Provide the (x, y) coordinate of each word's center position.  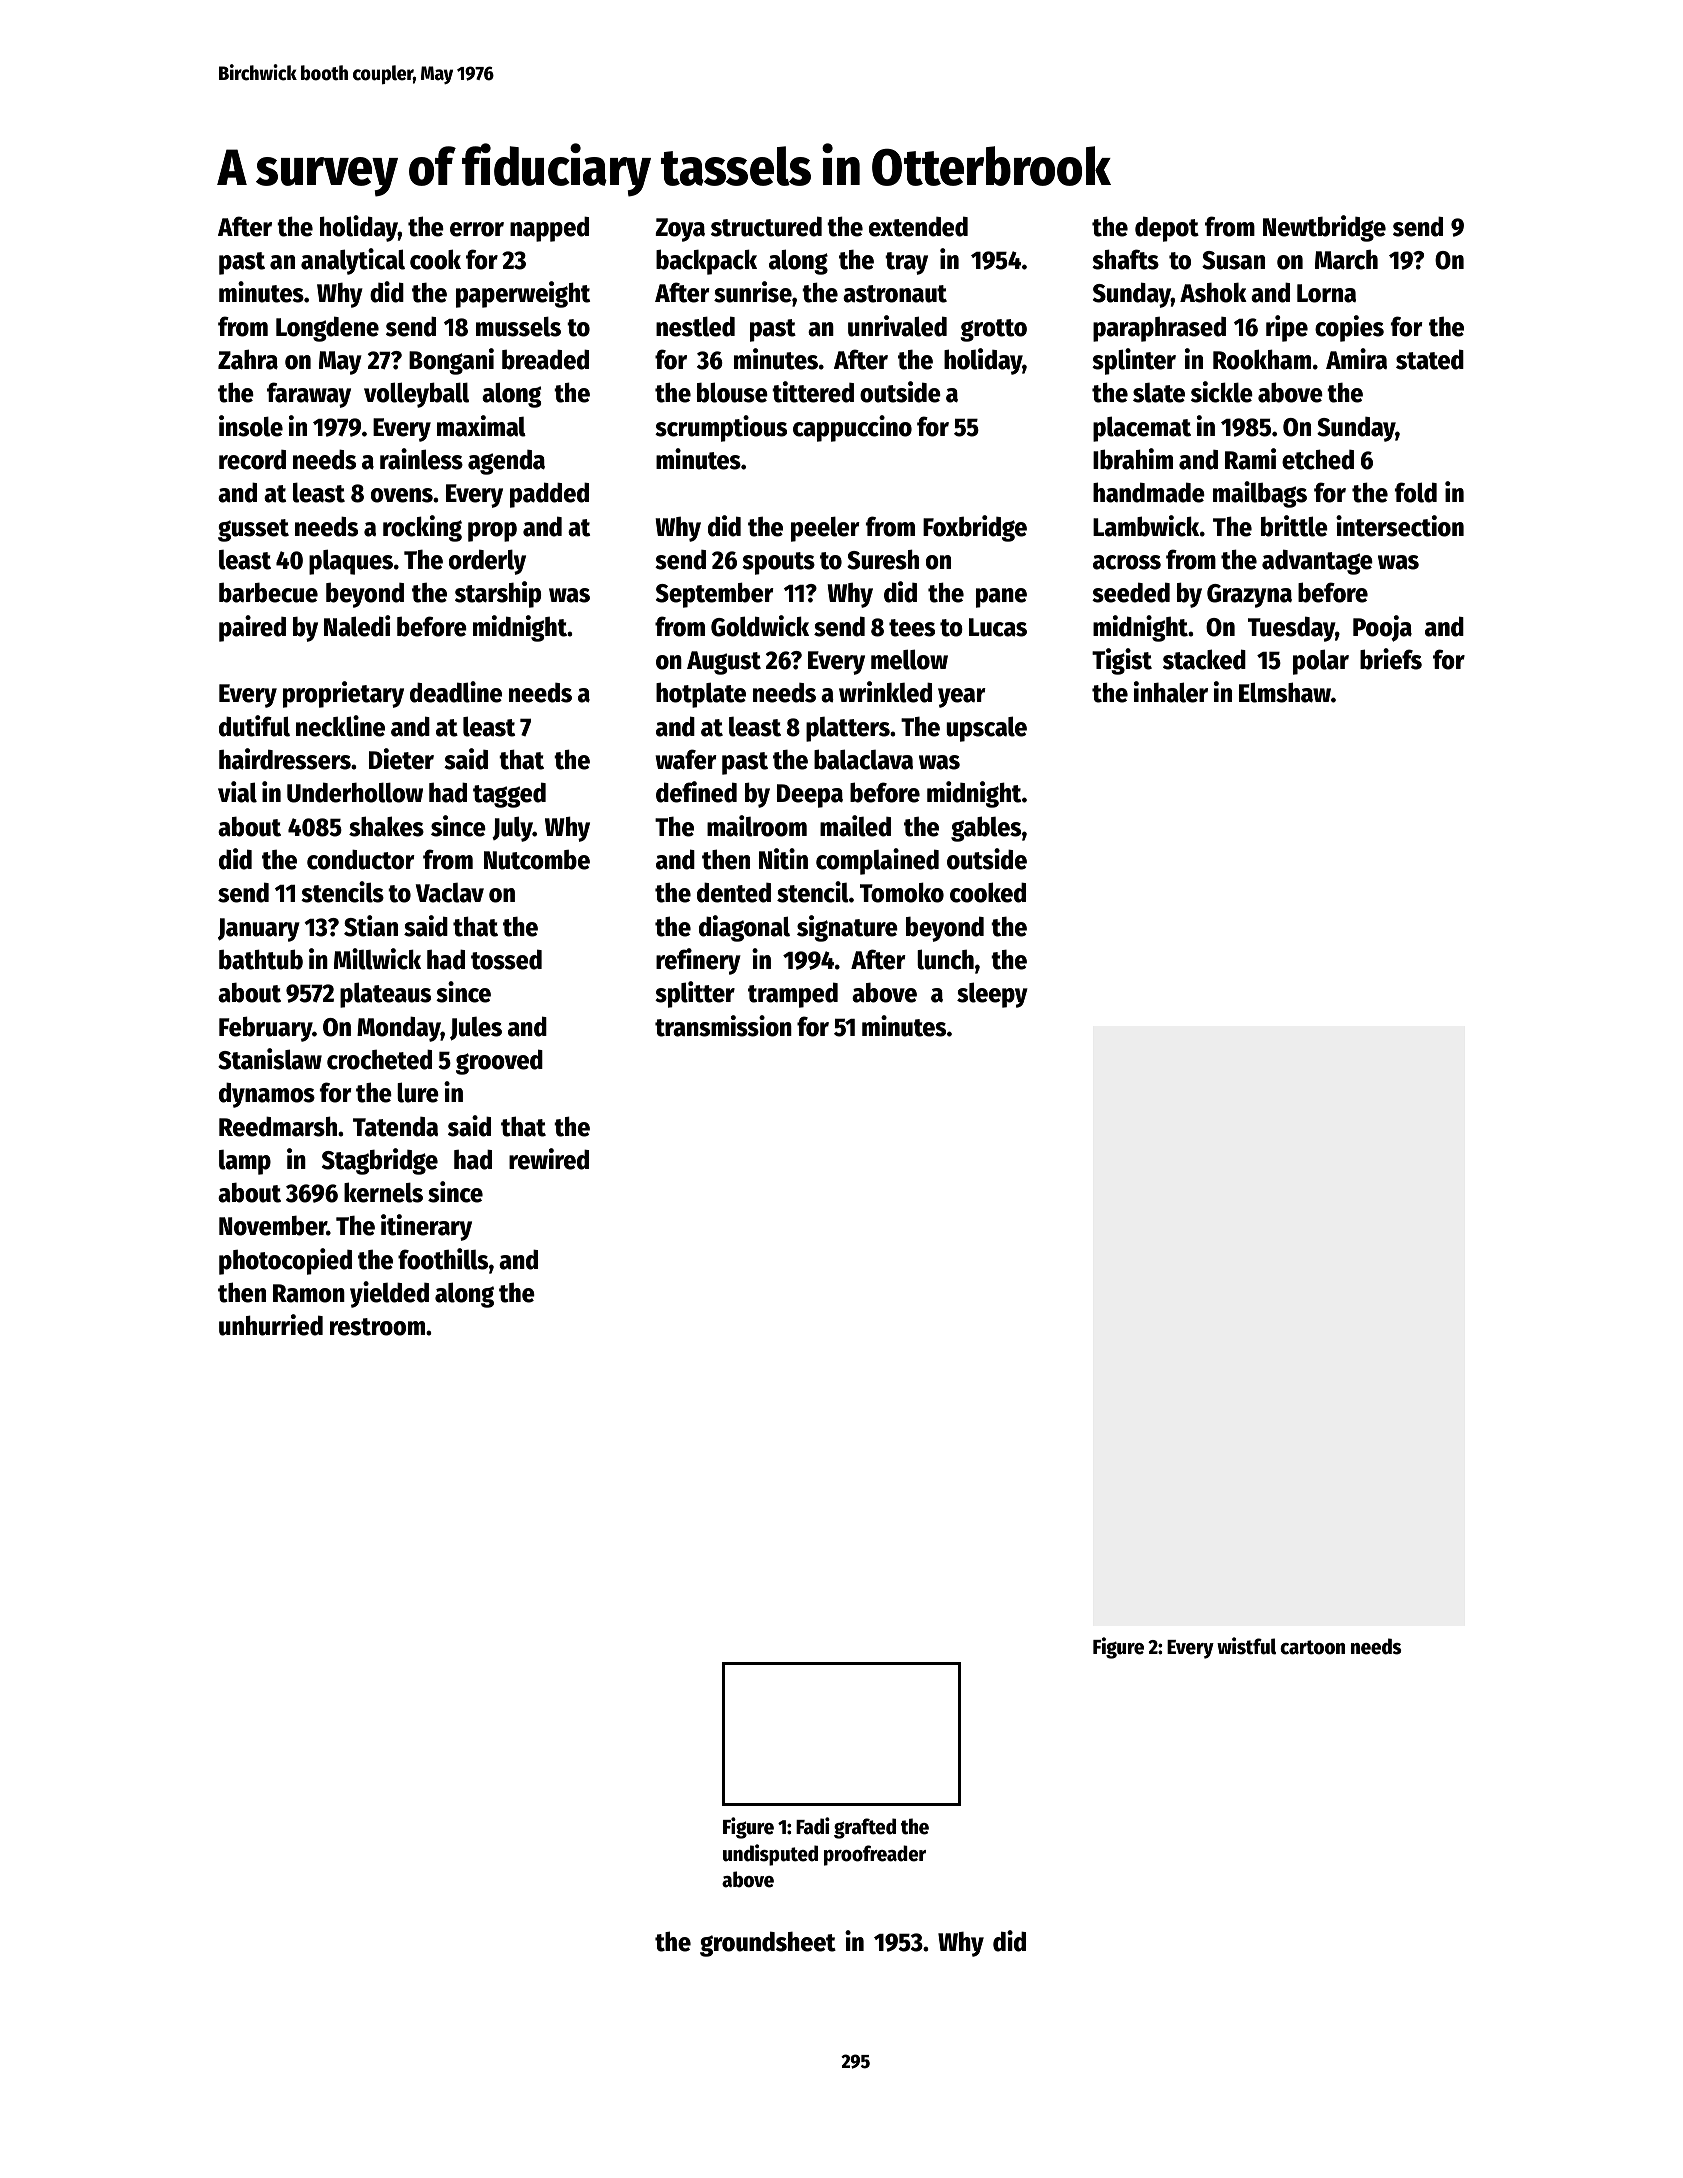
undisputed (770, 1855)
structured (766, 226)
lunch (945, 959)
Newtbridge (1324, 228)
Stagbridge (380, 1161)
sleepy (992, 995)
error (477, 229)
